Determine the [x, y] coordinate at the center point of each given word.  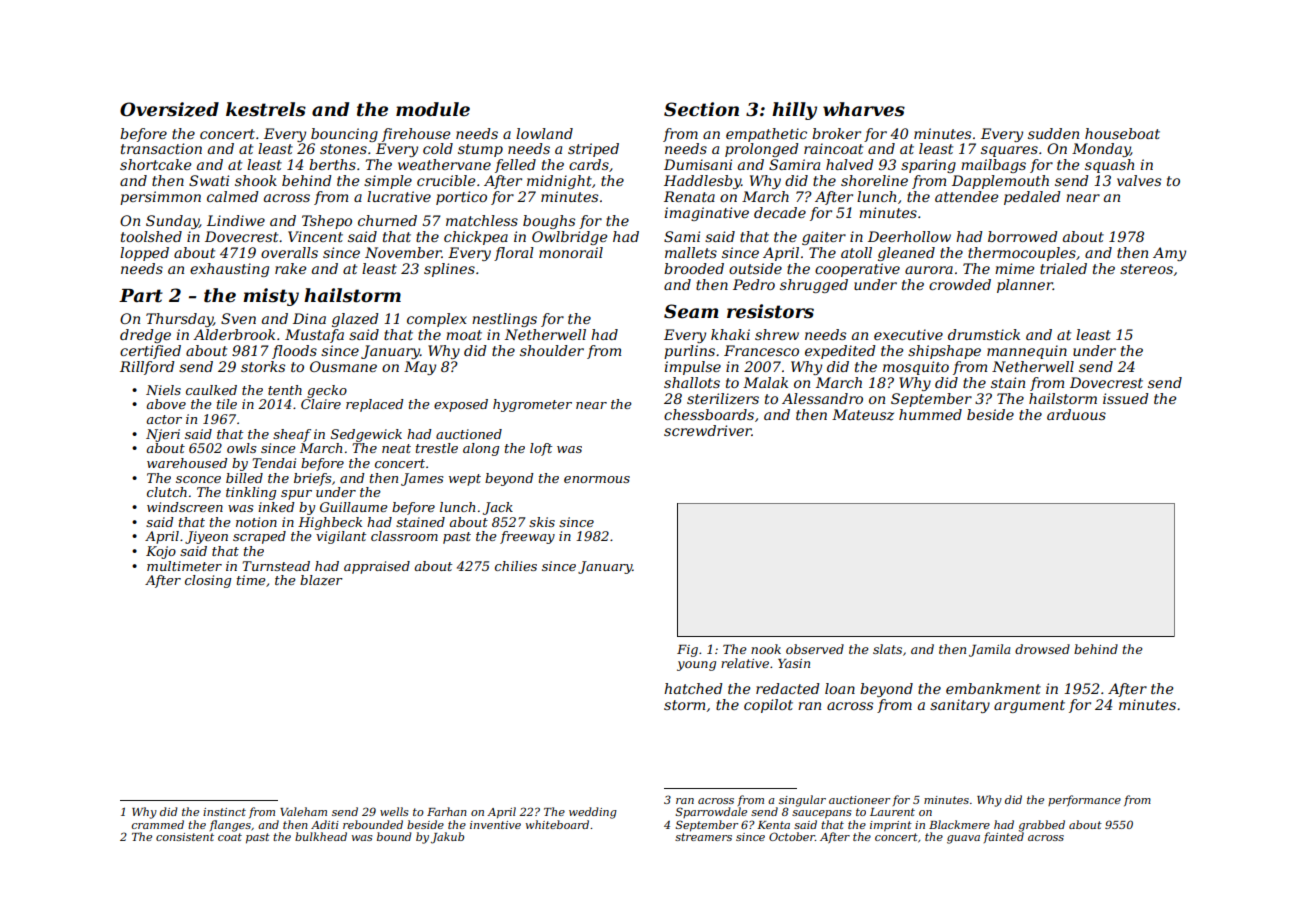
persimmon [160, 198]
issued [1126, 398]
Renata [689, 196]
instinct [224, 812]
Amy [1169, 254]
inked [276, 507]
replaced [375, 405]
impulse [692, 368]
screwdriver [708, 430]
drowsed [1042, 649]
